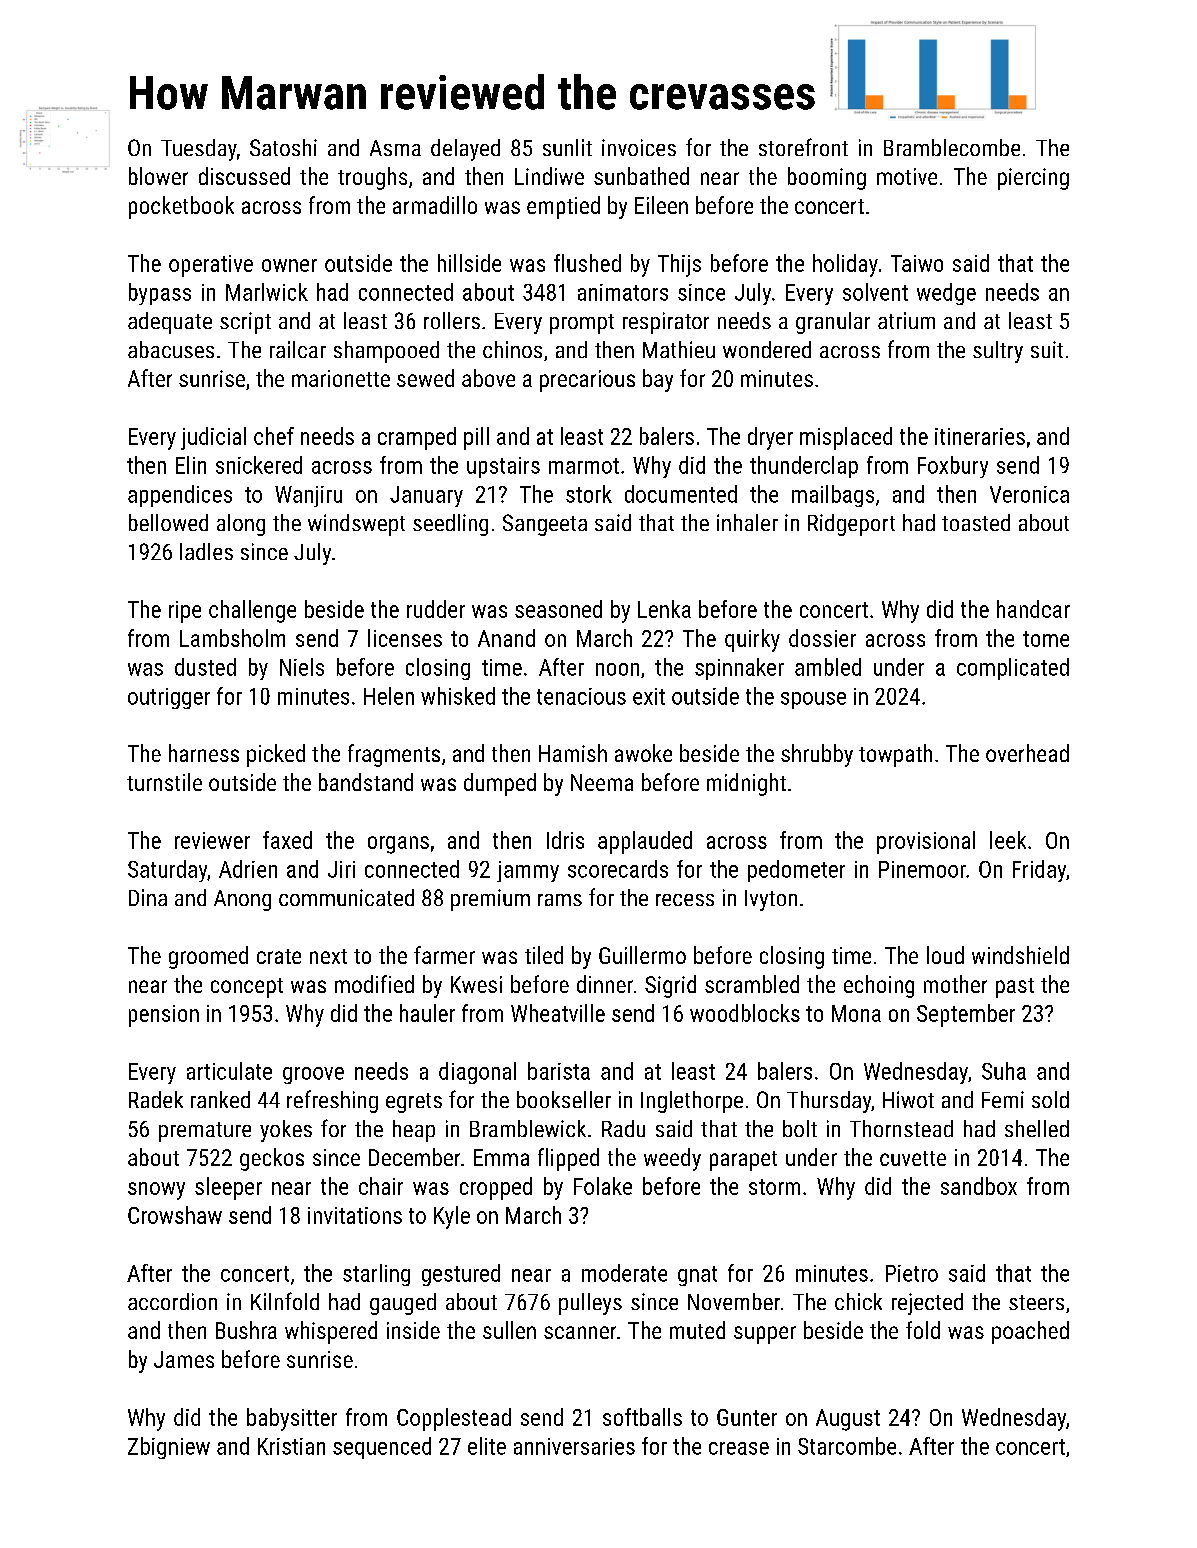  What do you see at coordinates (879, 986) in the screenshot?
I see `echoing` at bounding box center [879, 986].
